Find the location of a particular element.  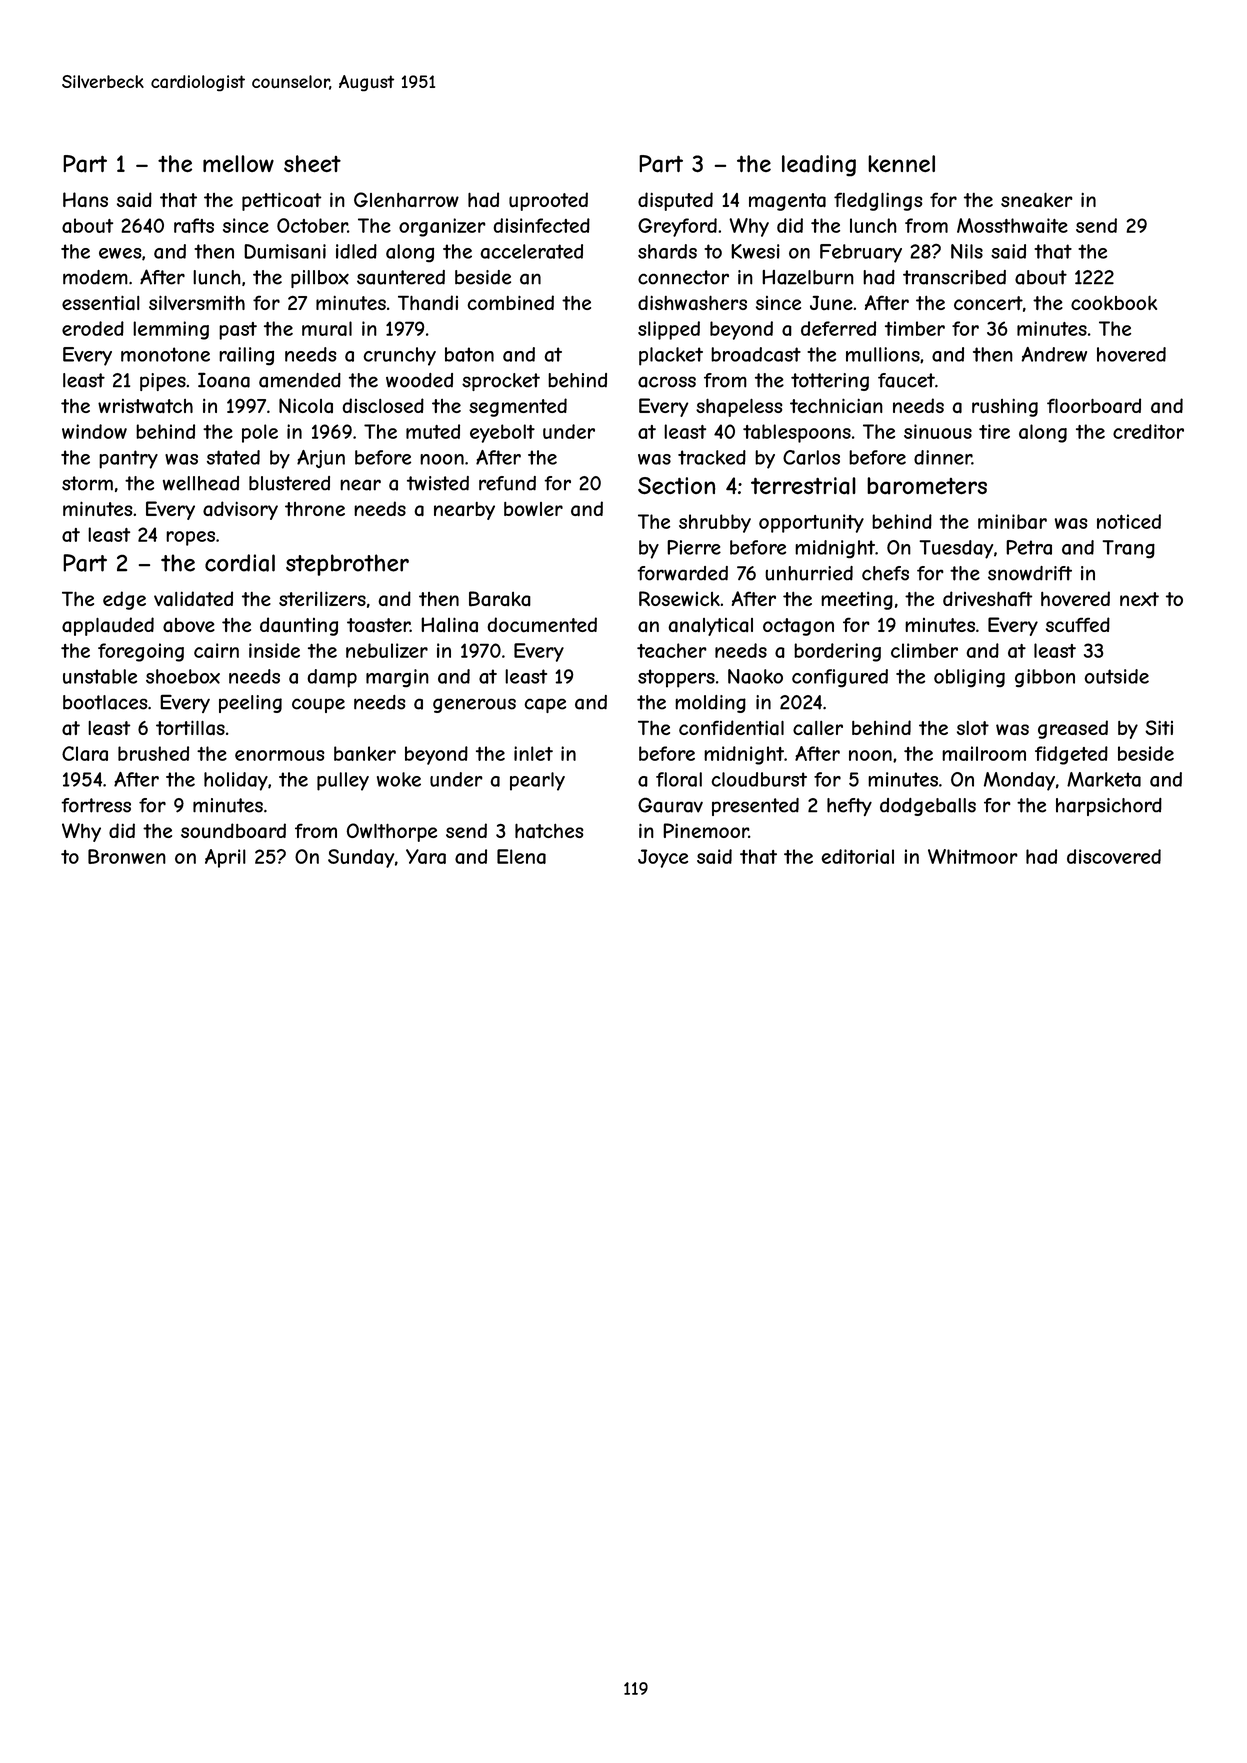

refund is located at coordinates (507, 483).
